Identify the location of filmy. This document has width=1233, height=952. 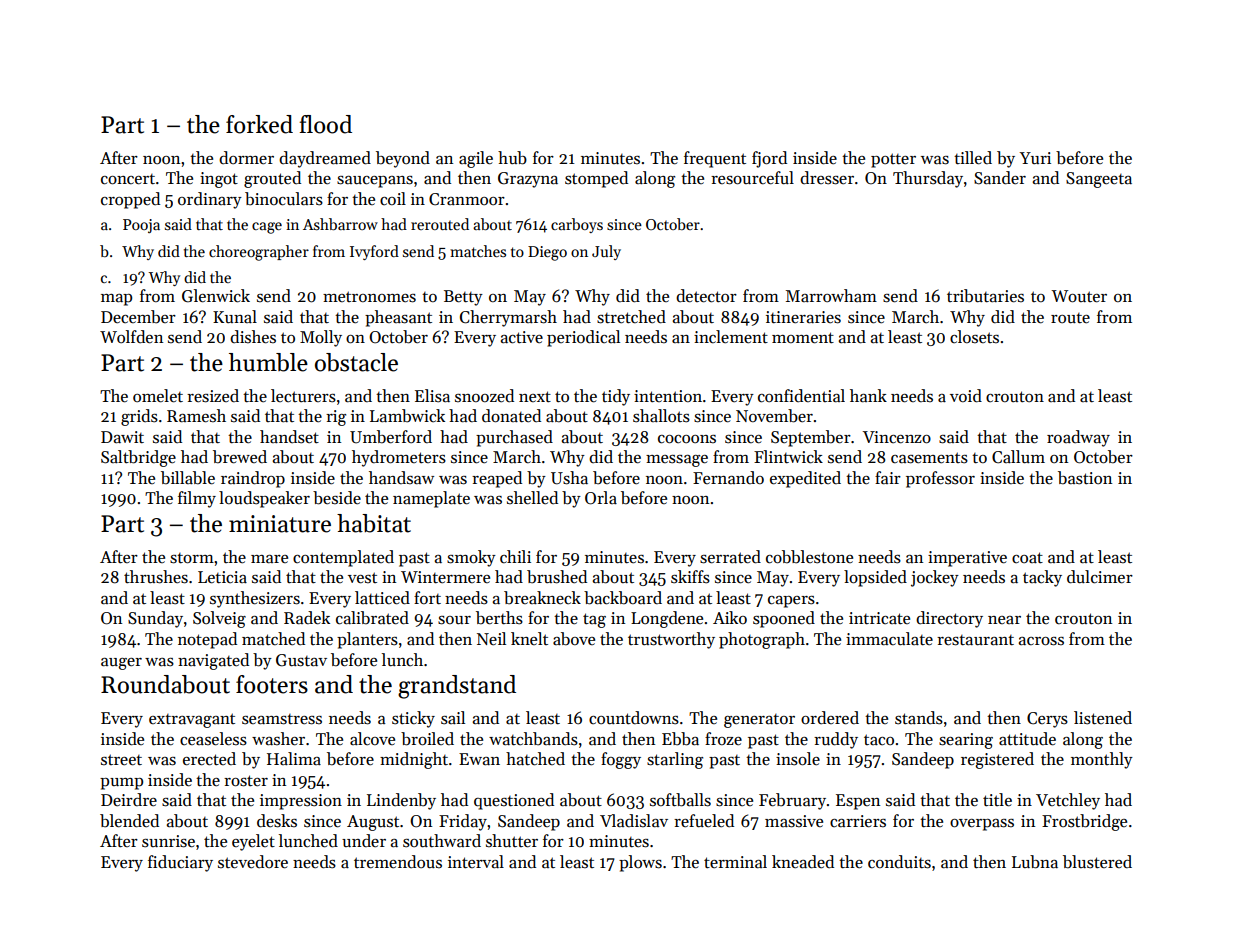
(197, 499).
